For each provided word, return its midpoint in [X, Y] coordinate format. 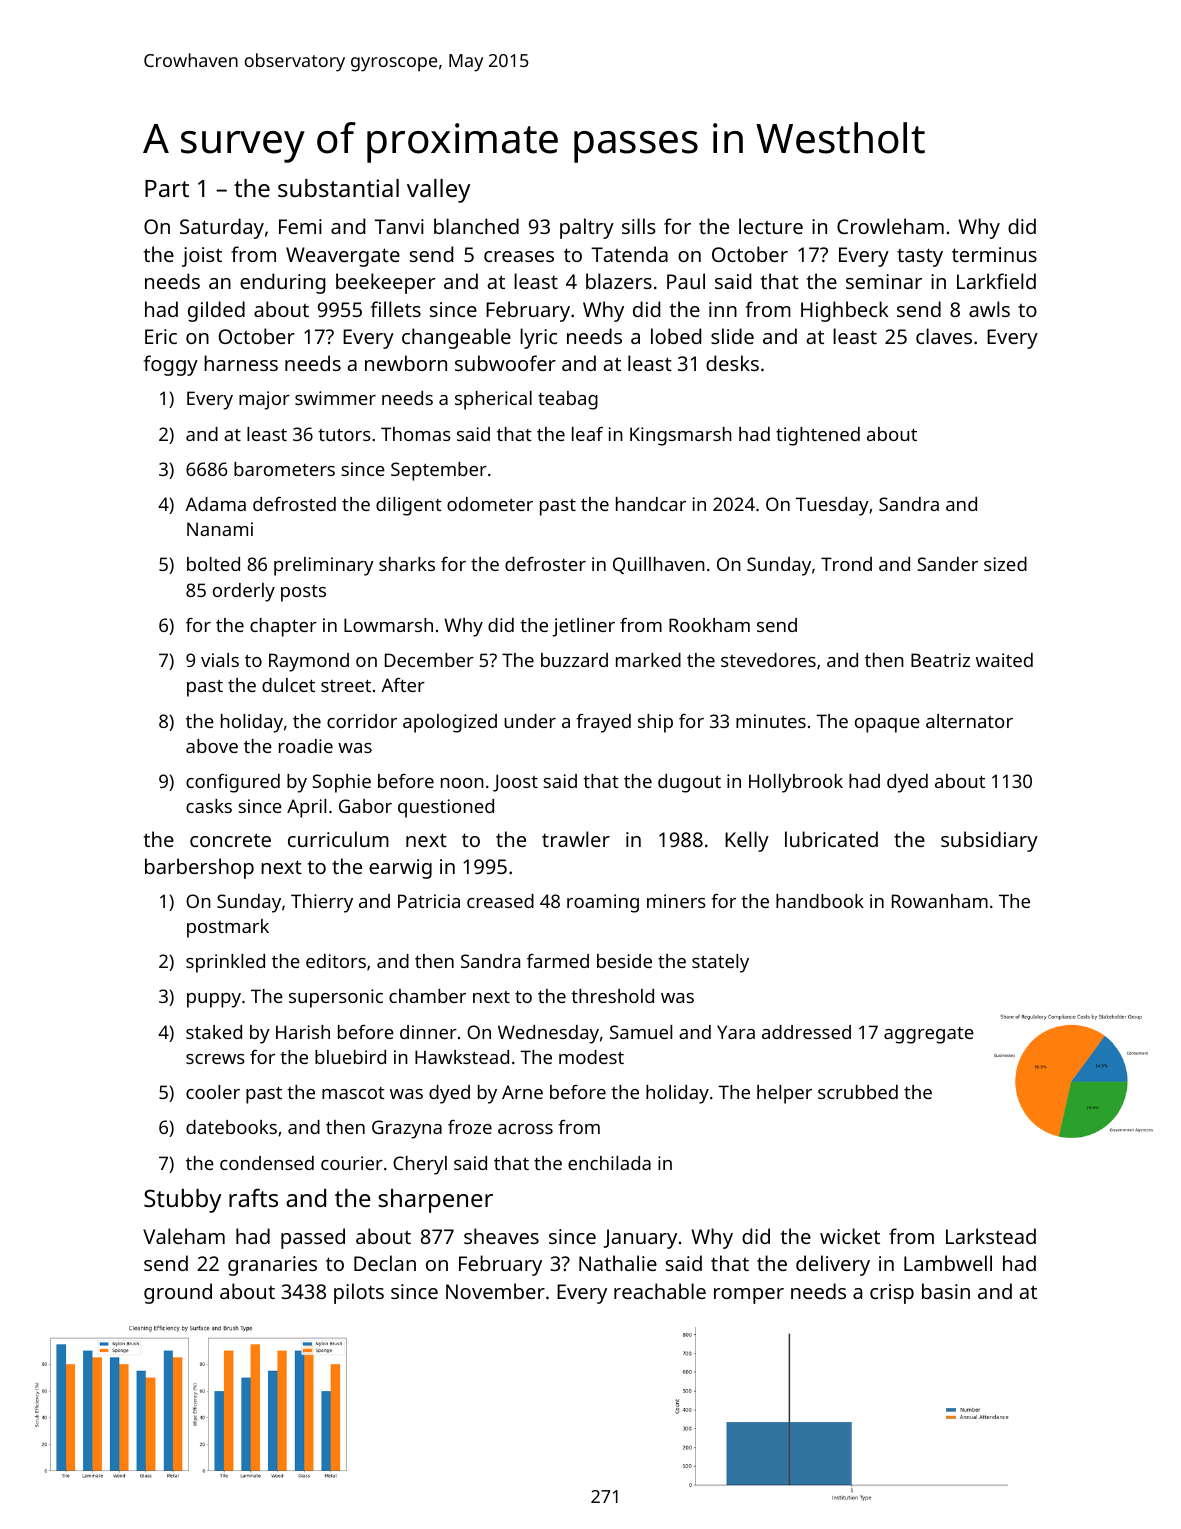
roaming [603, 903]
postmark [228, 928]
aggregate [929, 1035]
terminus [994, 254]
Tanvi [399, 226]
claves [944, 336]
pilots [359, 1293]
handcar [651, 504]
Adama [215, 504]
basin [946, 1291]
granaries [272, 1266]
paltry [587, 228]
